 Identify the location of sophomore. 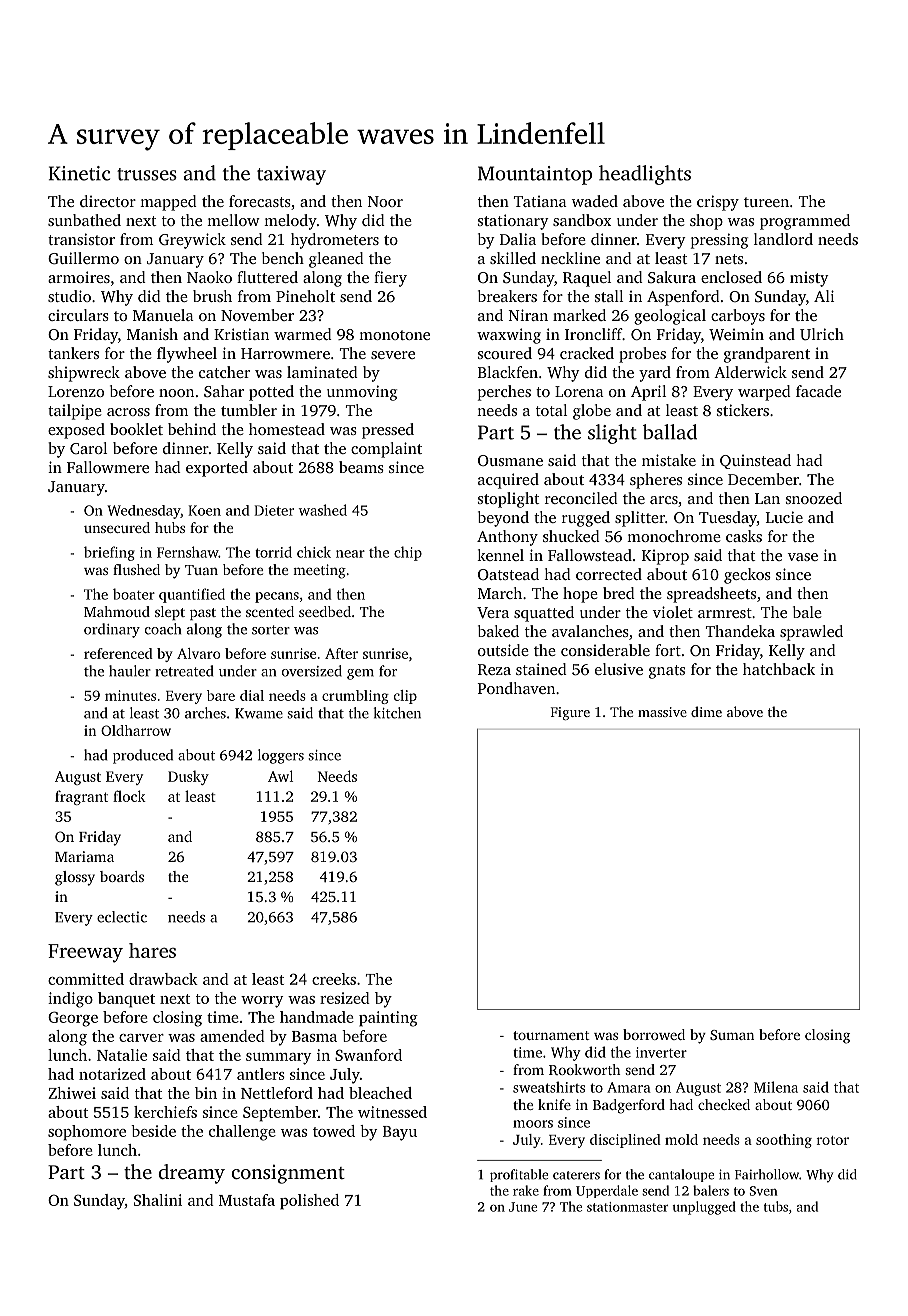
(87, 1133).
